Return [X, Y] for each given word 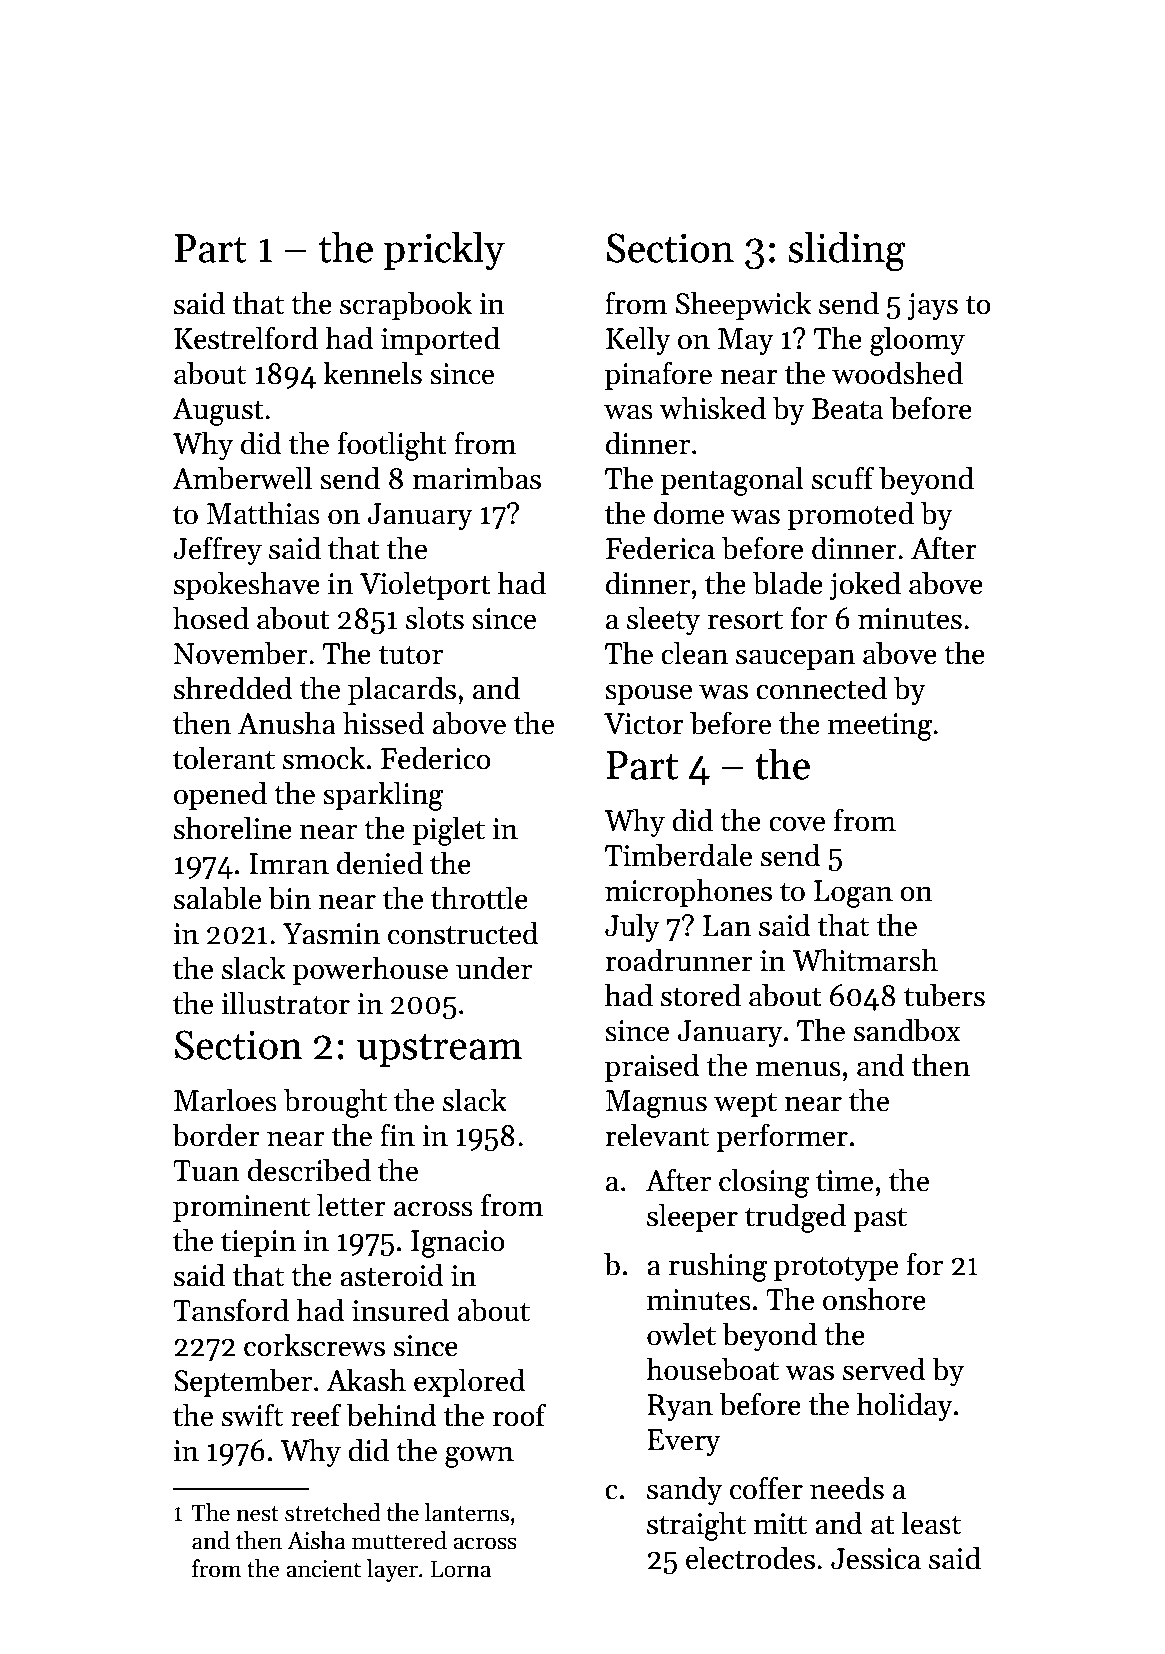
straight [696, 1526]
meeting [880, 727]
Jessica [876, 1559]
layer [392, 1570]
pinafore [658, 375]
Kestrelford [246, 338]
